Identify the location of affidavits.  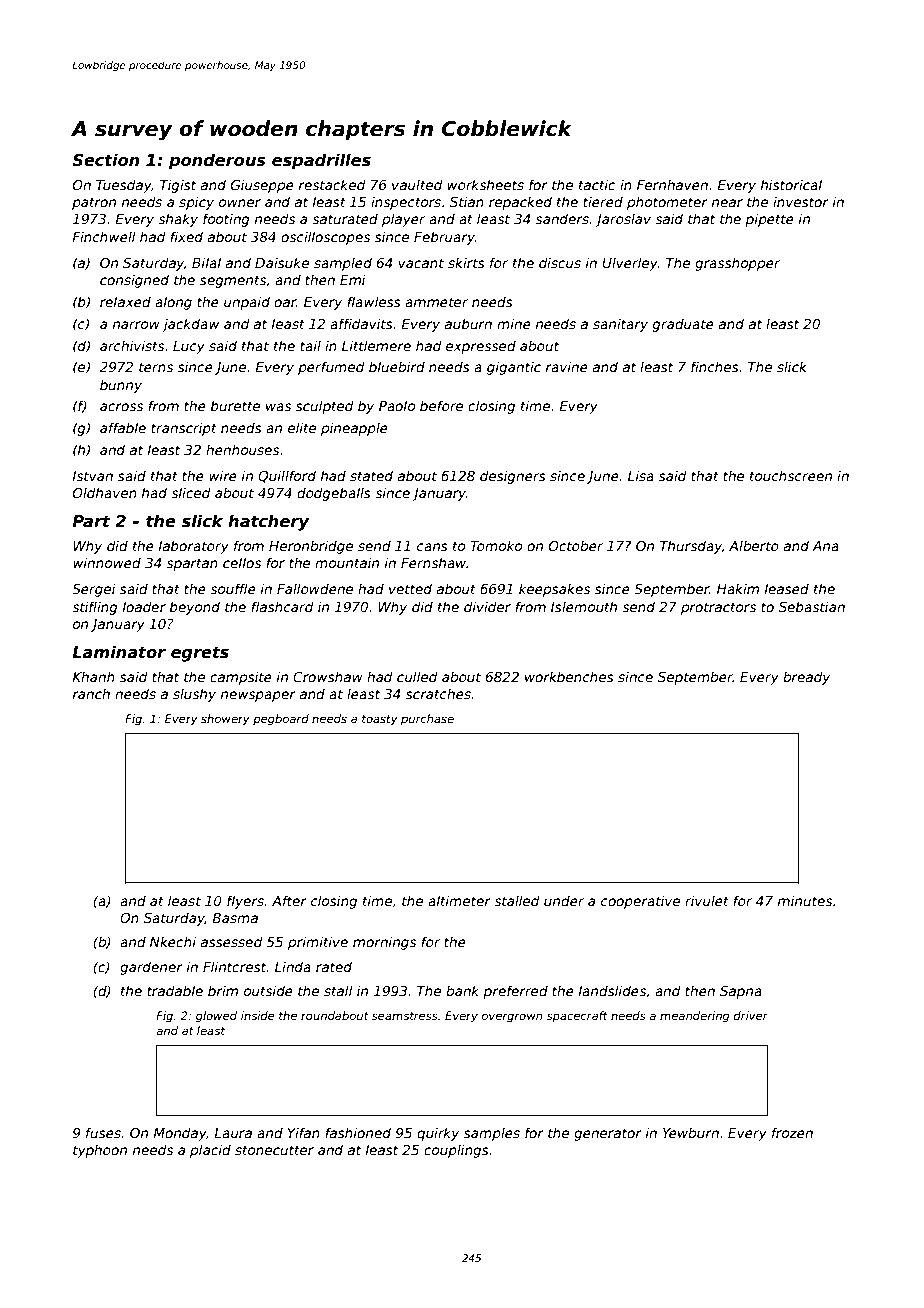
(361, 323).
